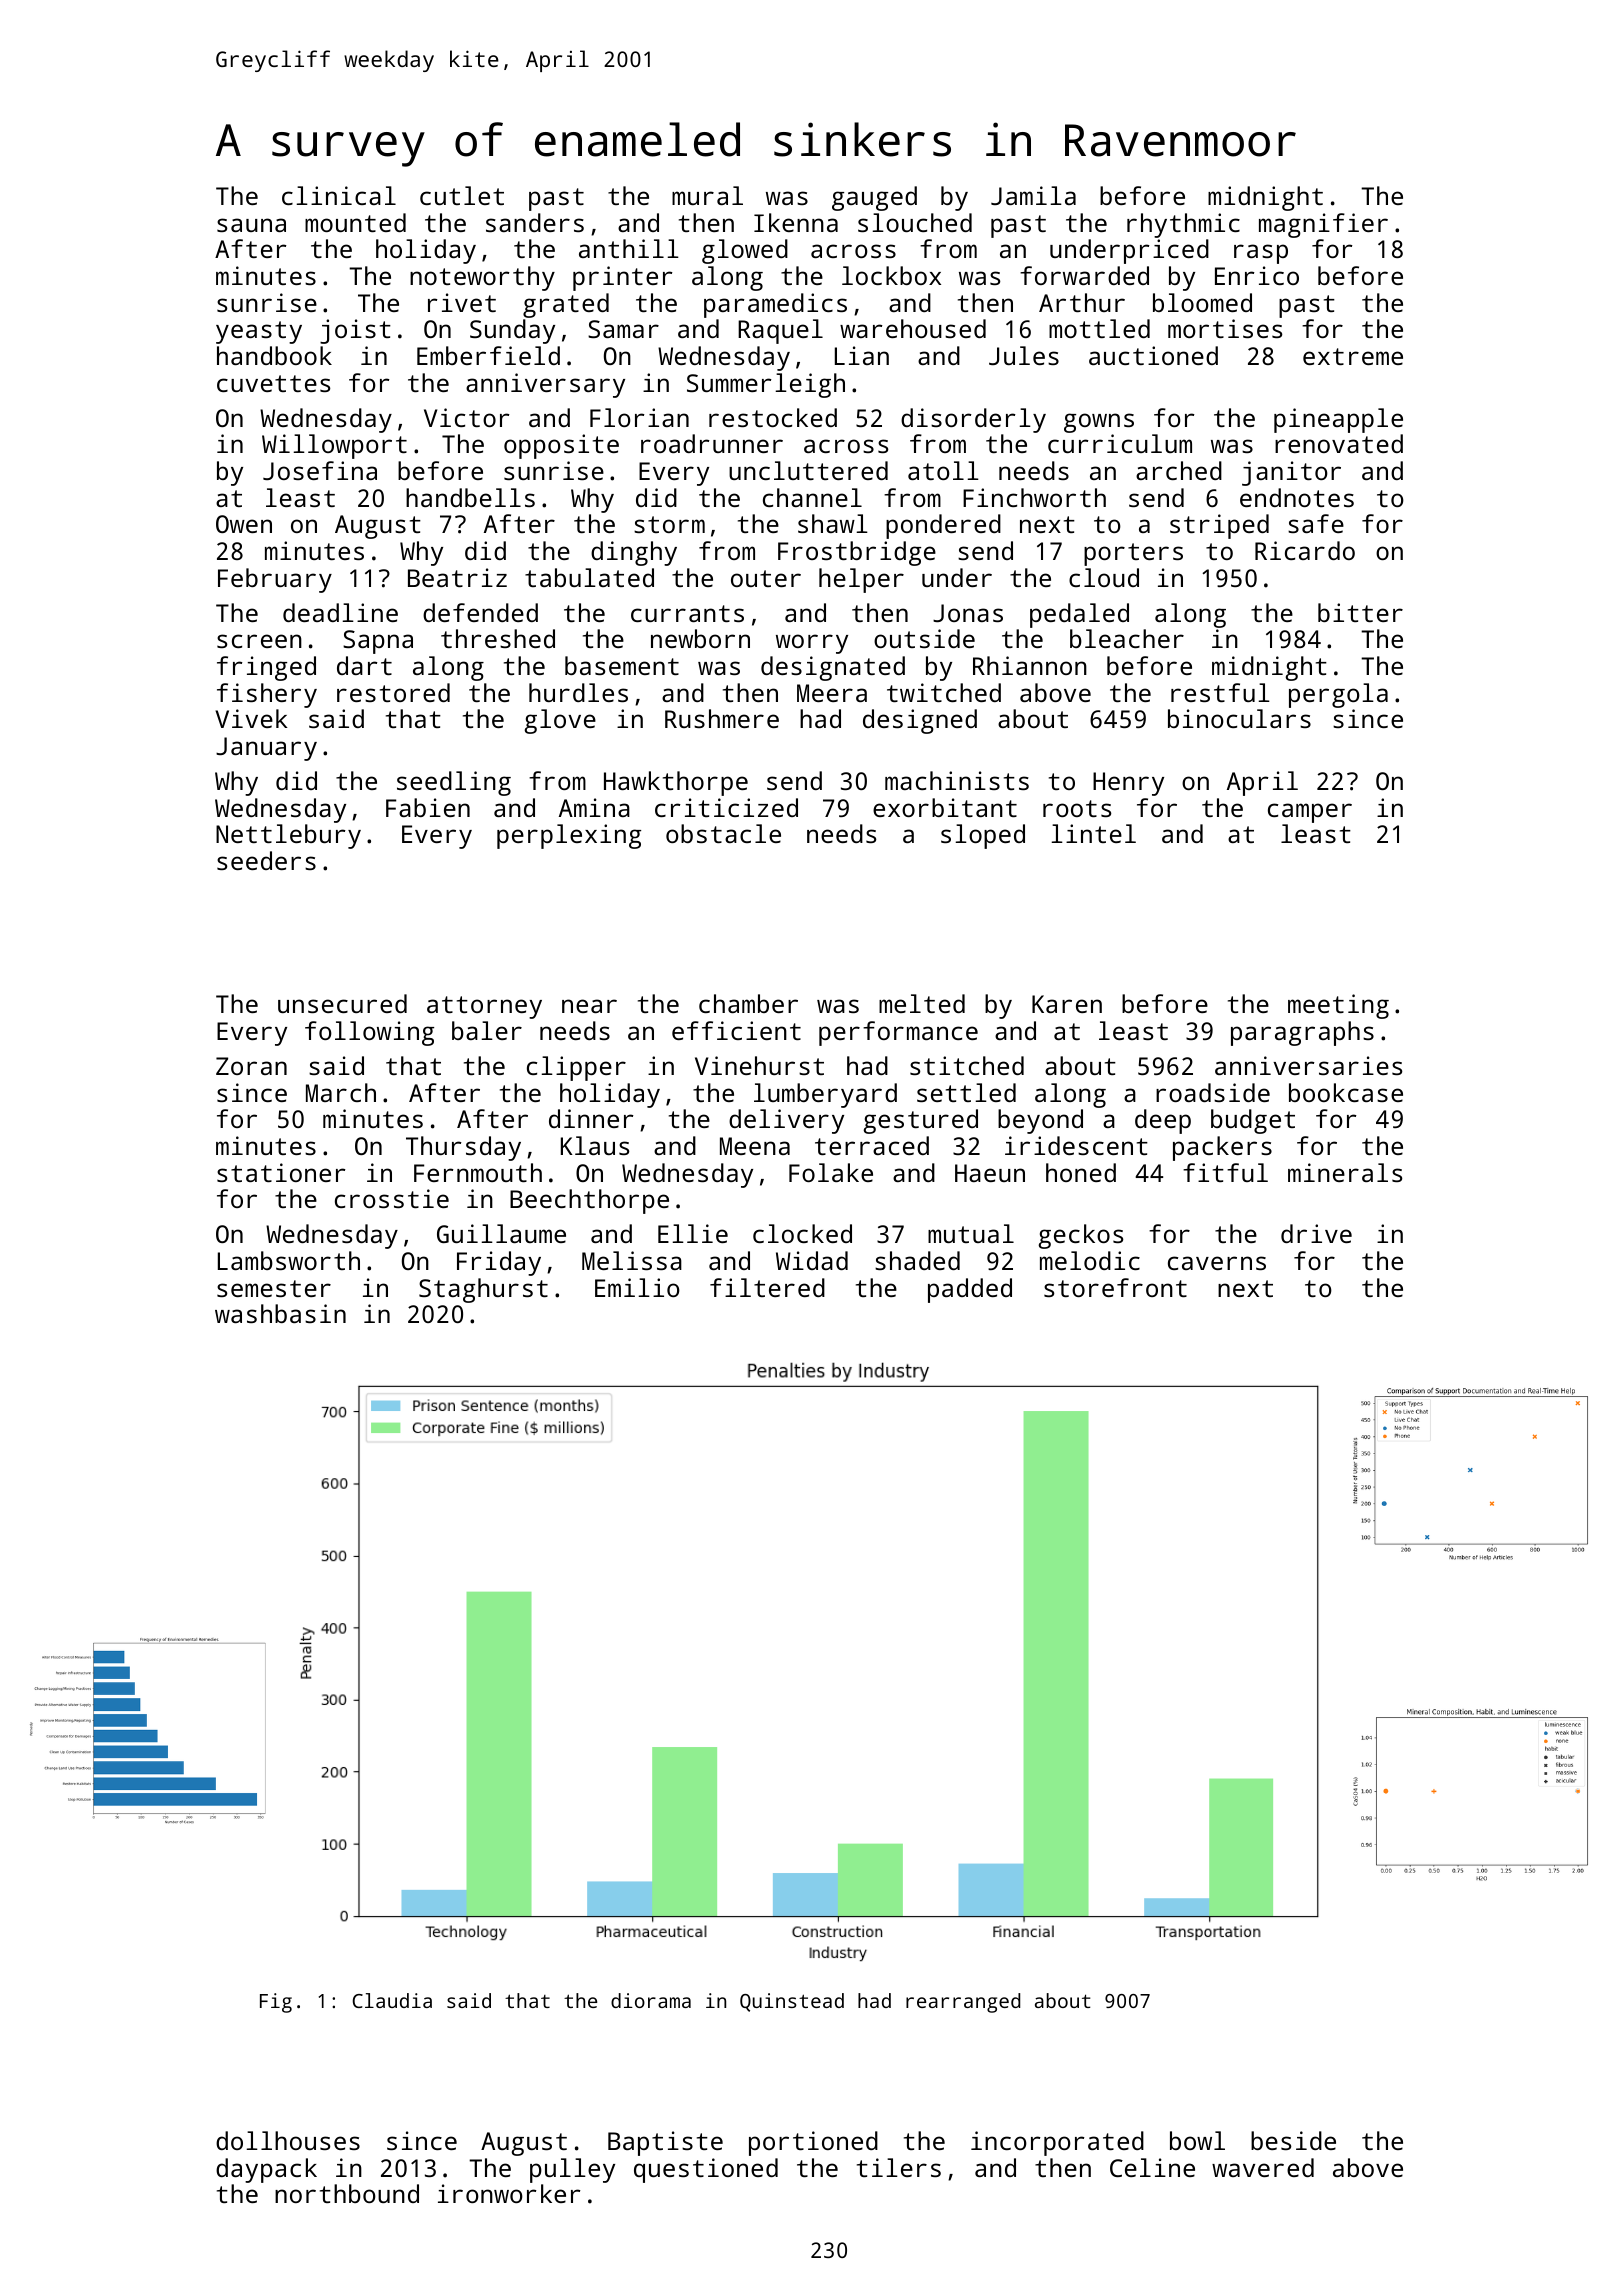 The width and height of the screenshot is (1620, 2292). I want to click on magnifier, so click(1323, 225).
